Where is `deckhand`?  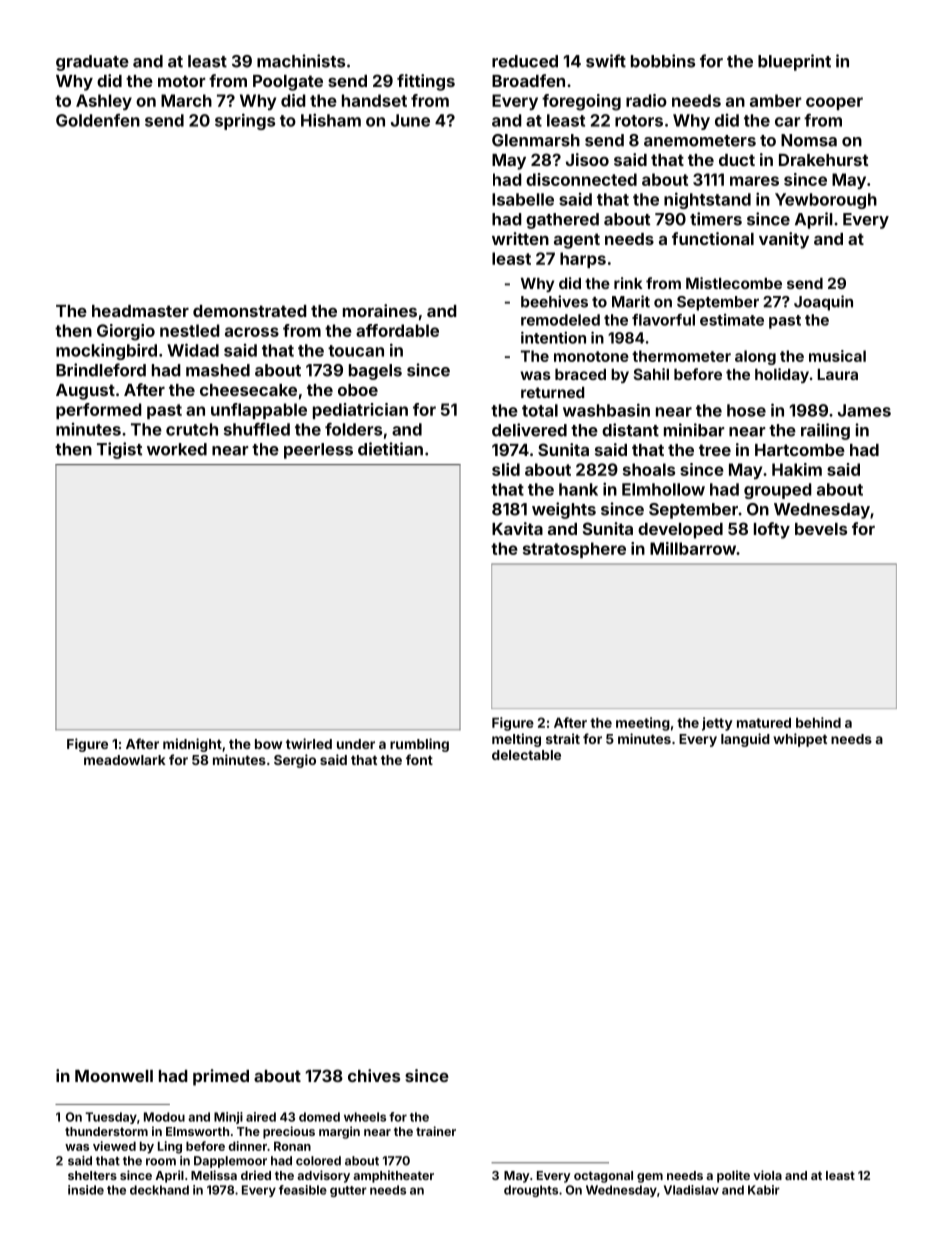
deckhand is located at coordinates (159, 1190).
